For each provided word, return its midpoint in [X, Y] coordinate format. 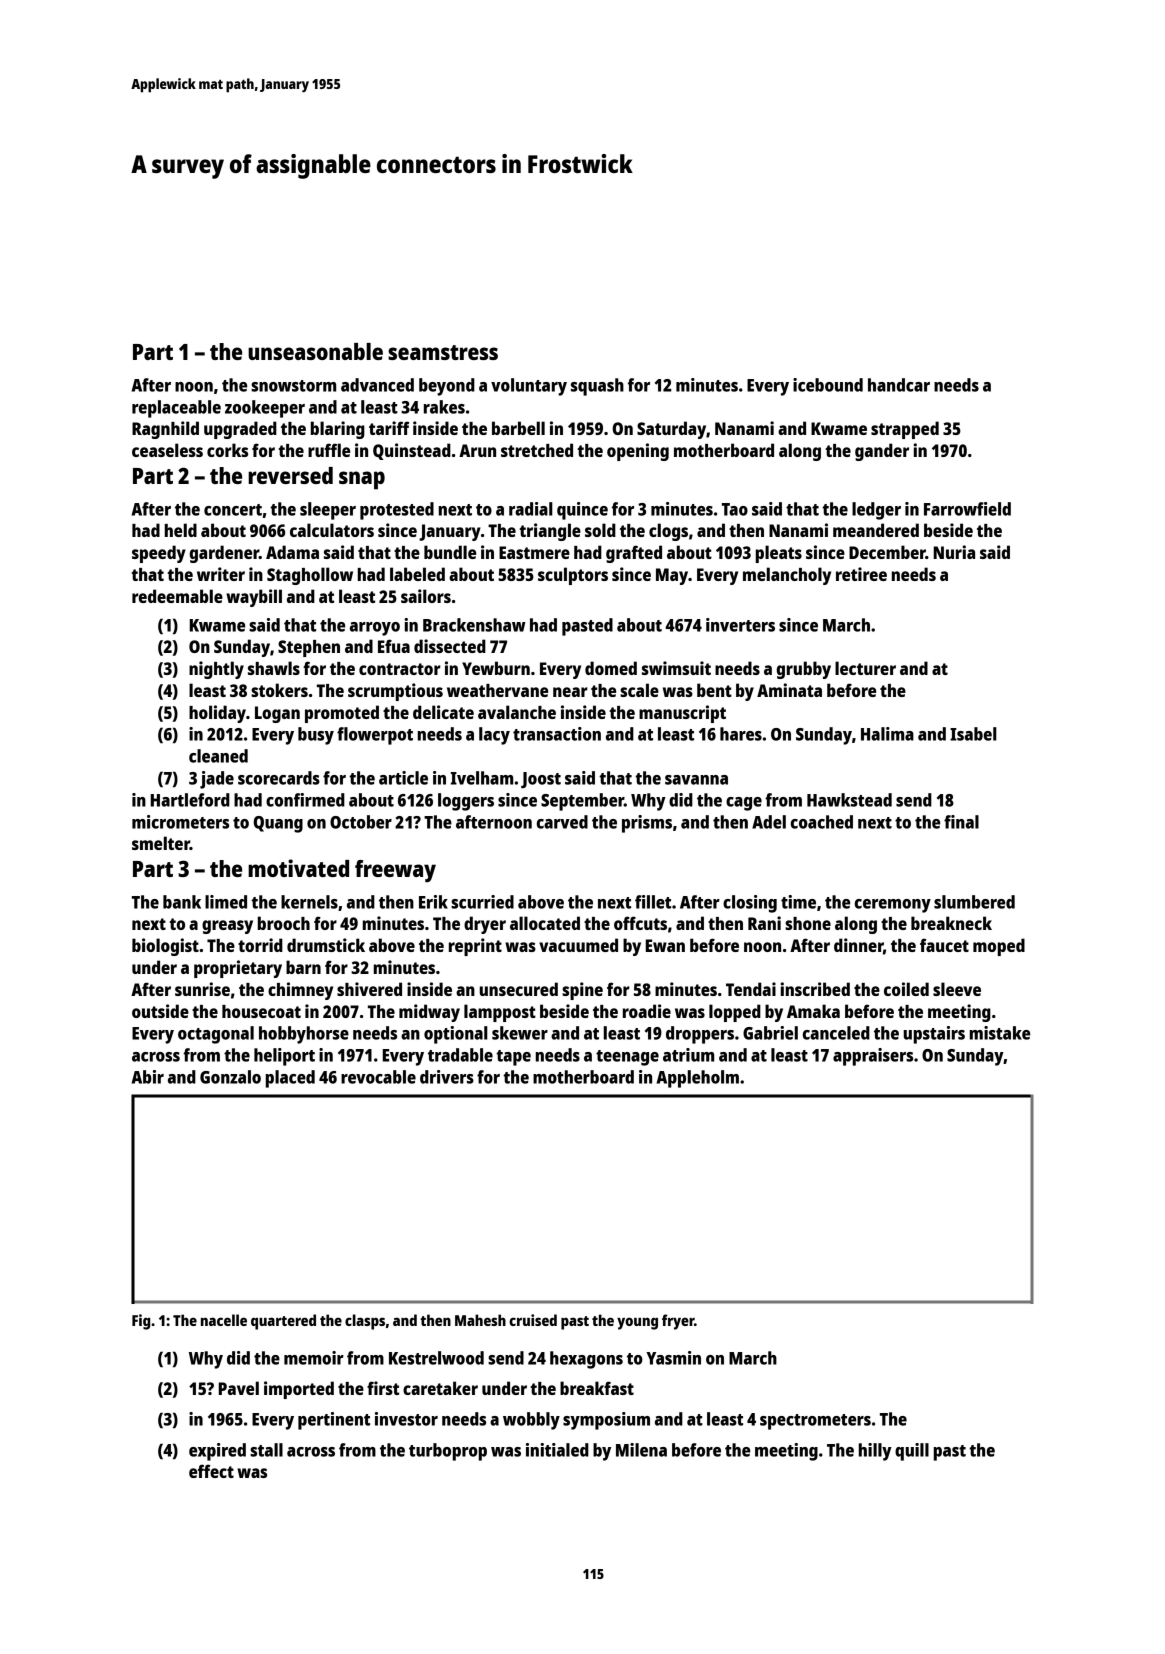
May [672, 576]
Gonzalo [230, 1077]
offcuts [640, 923]
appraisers [873, 1057]
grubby [804, 670]
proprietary [238, 969]
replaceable [176, 409]
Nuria [954, 552]
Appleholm [697, 1079]
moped [999, 947]
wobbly [531, 1421]
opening [638, 452]
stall [266, 1450]
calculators [332, 530]
